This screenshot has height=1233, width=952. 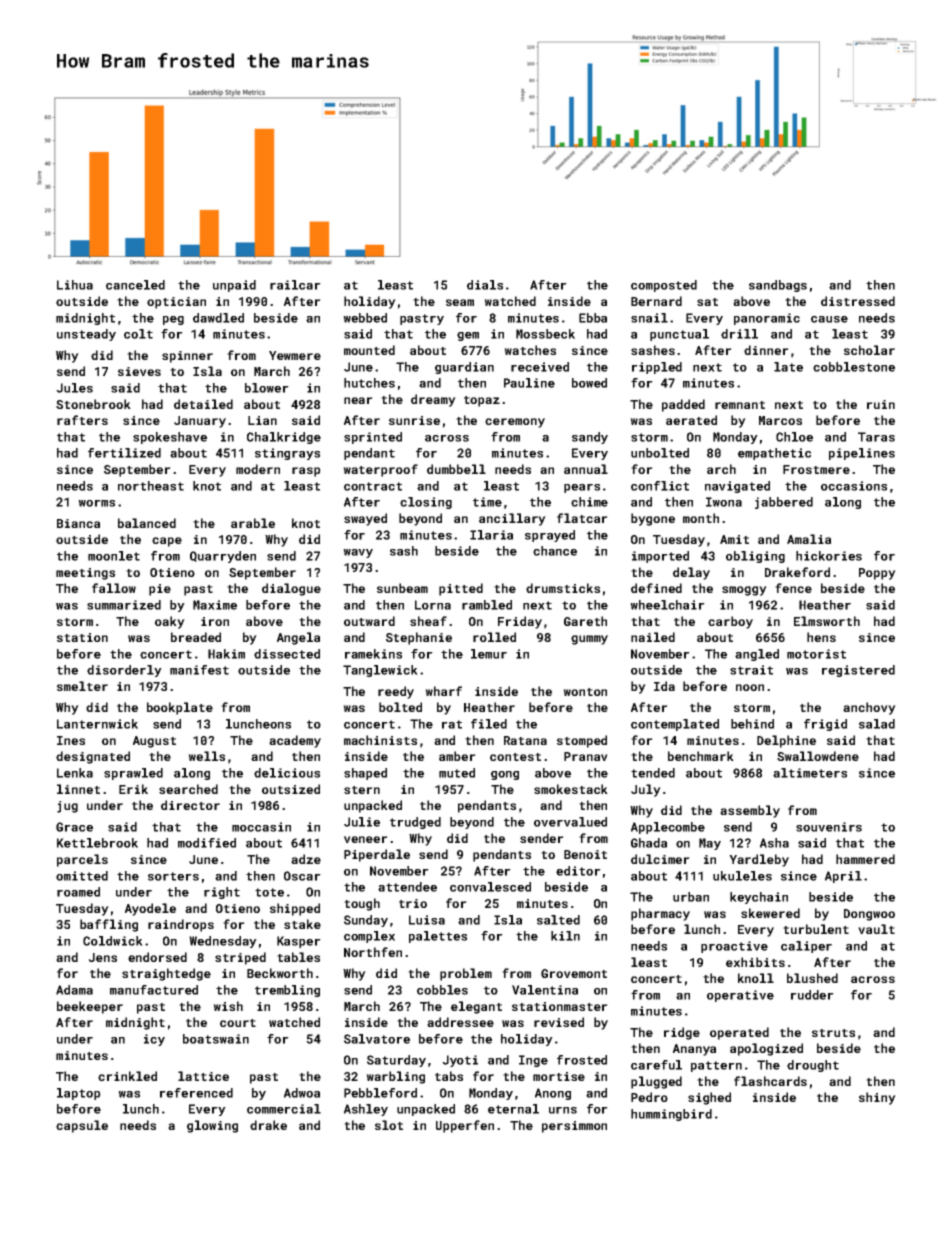 I want to click on railcar, so click(x=295, y=285).
